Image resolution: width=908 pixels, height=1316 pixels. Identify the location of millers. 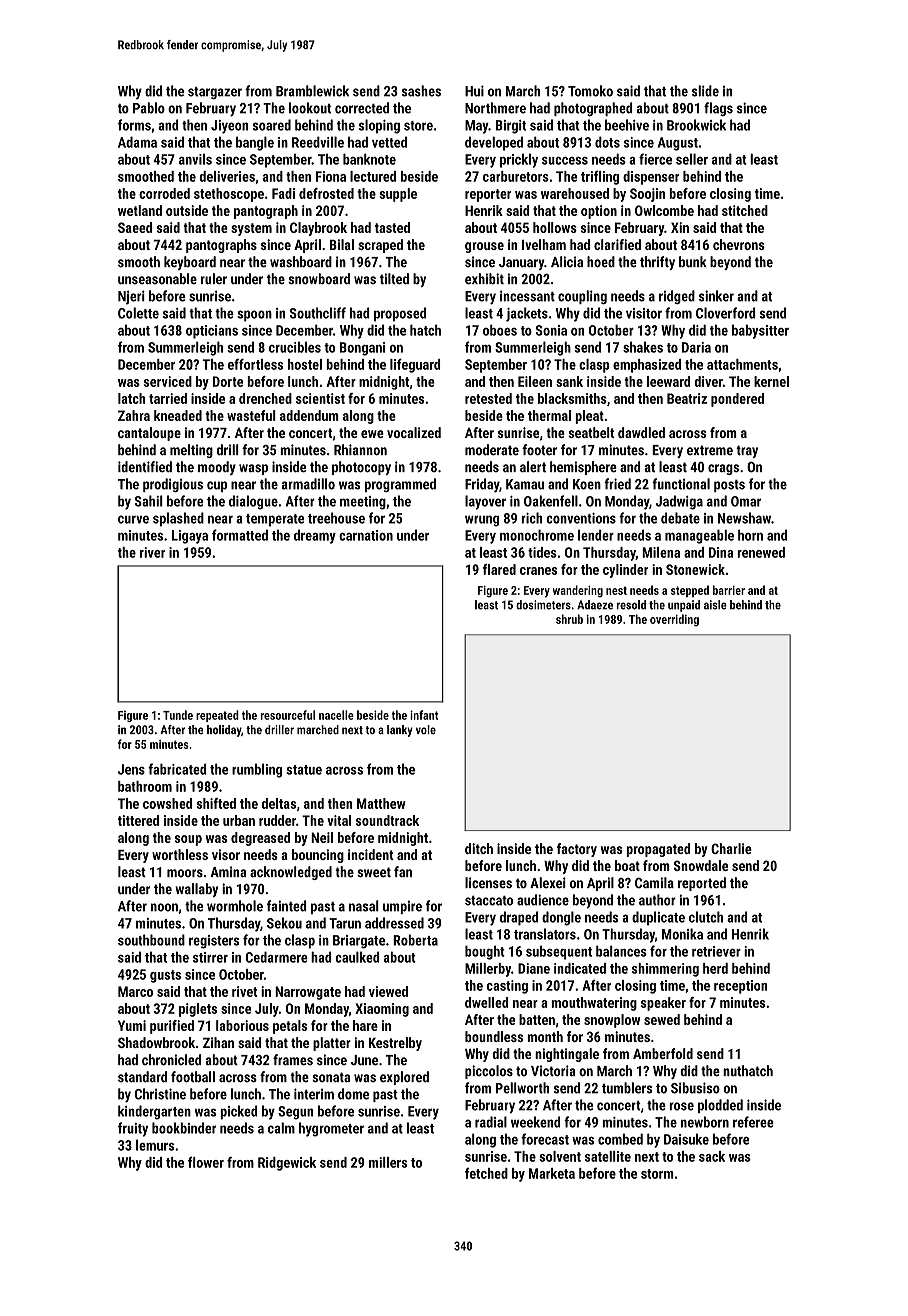
(388, 1162).
